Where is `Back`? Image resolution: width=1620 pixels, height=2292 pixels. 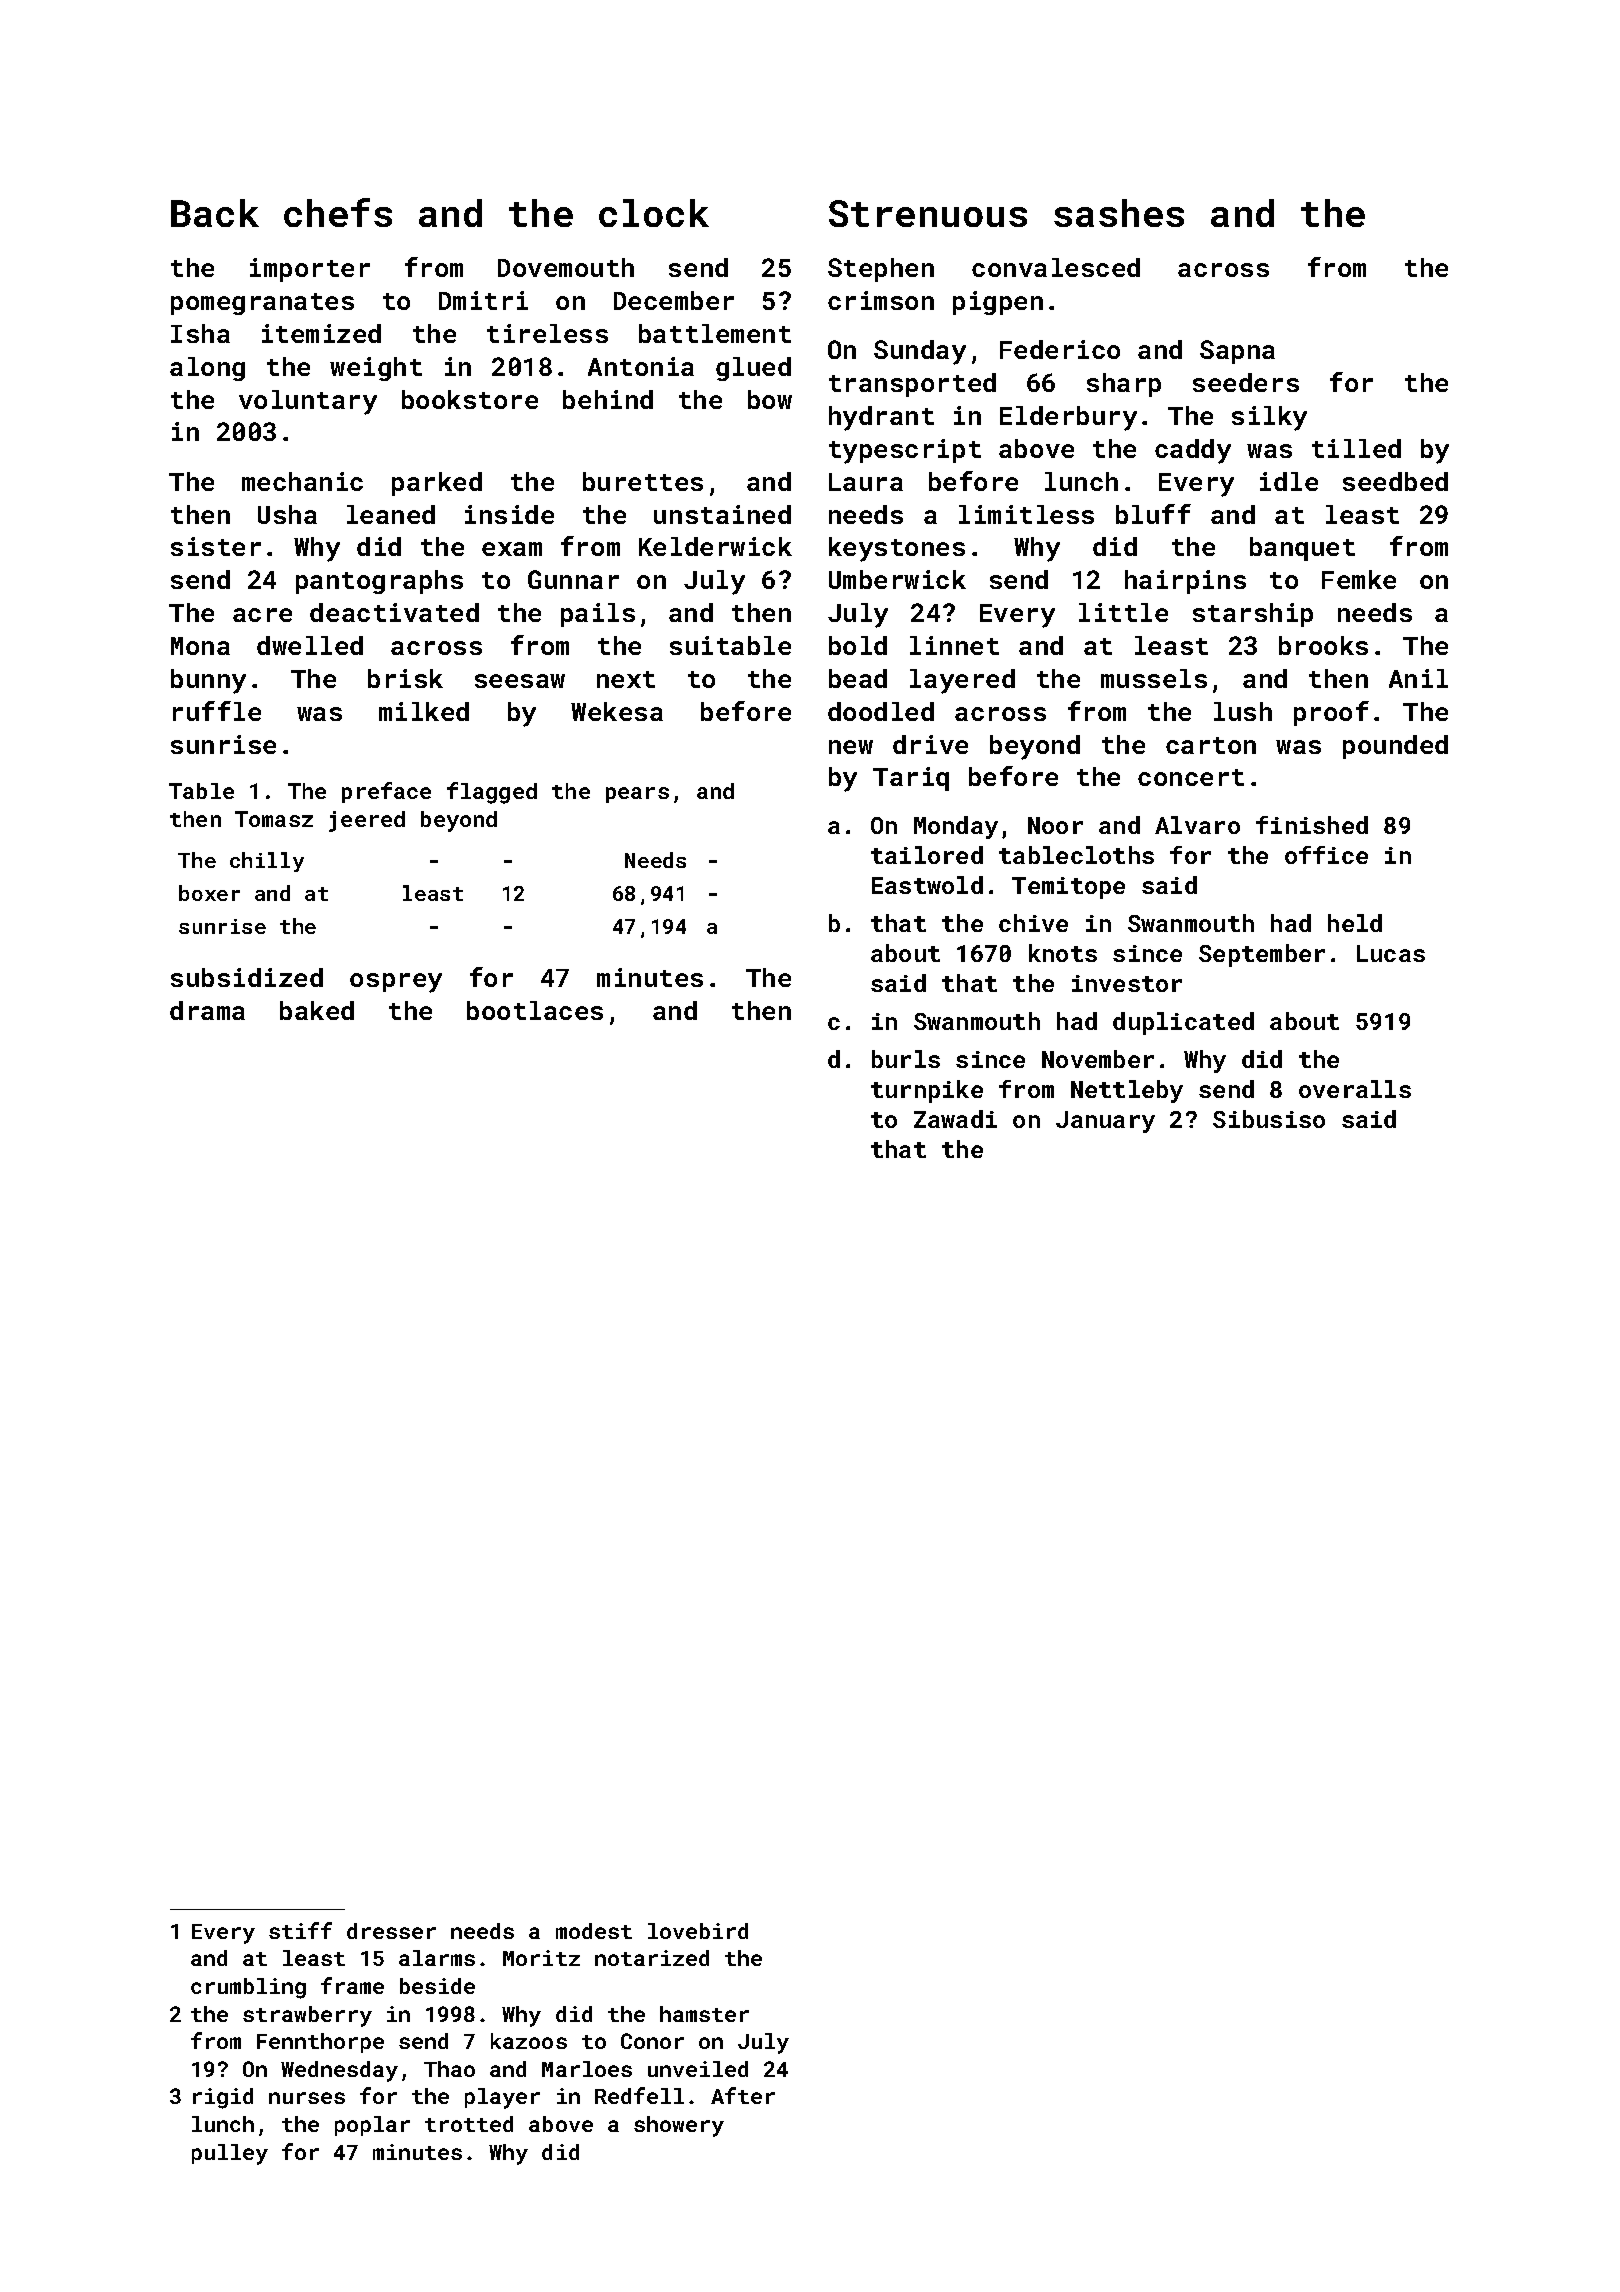 Back is located at coordinates (215, 213).
